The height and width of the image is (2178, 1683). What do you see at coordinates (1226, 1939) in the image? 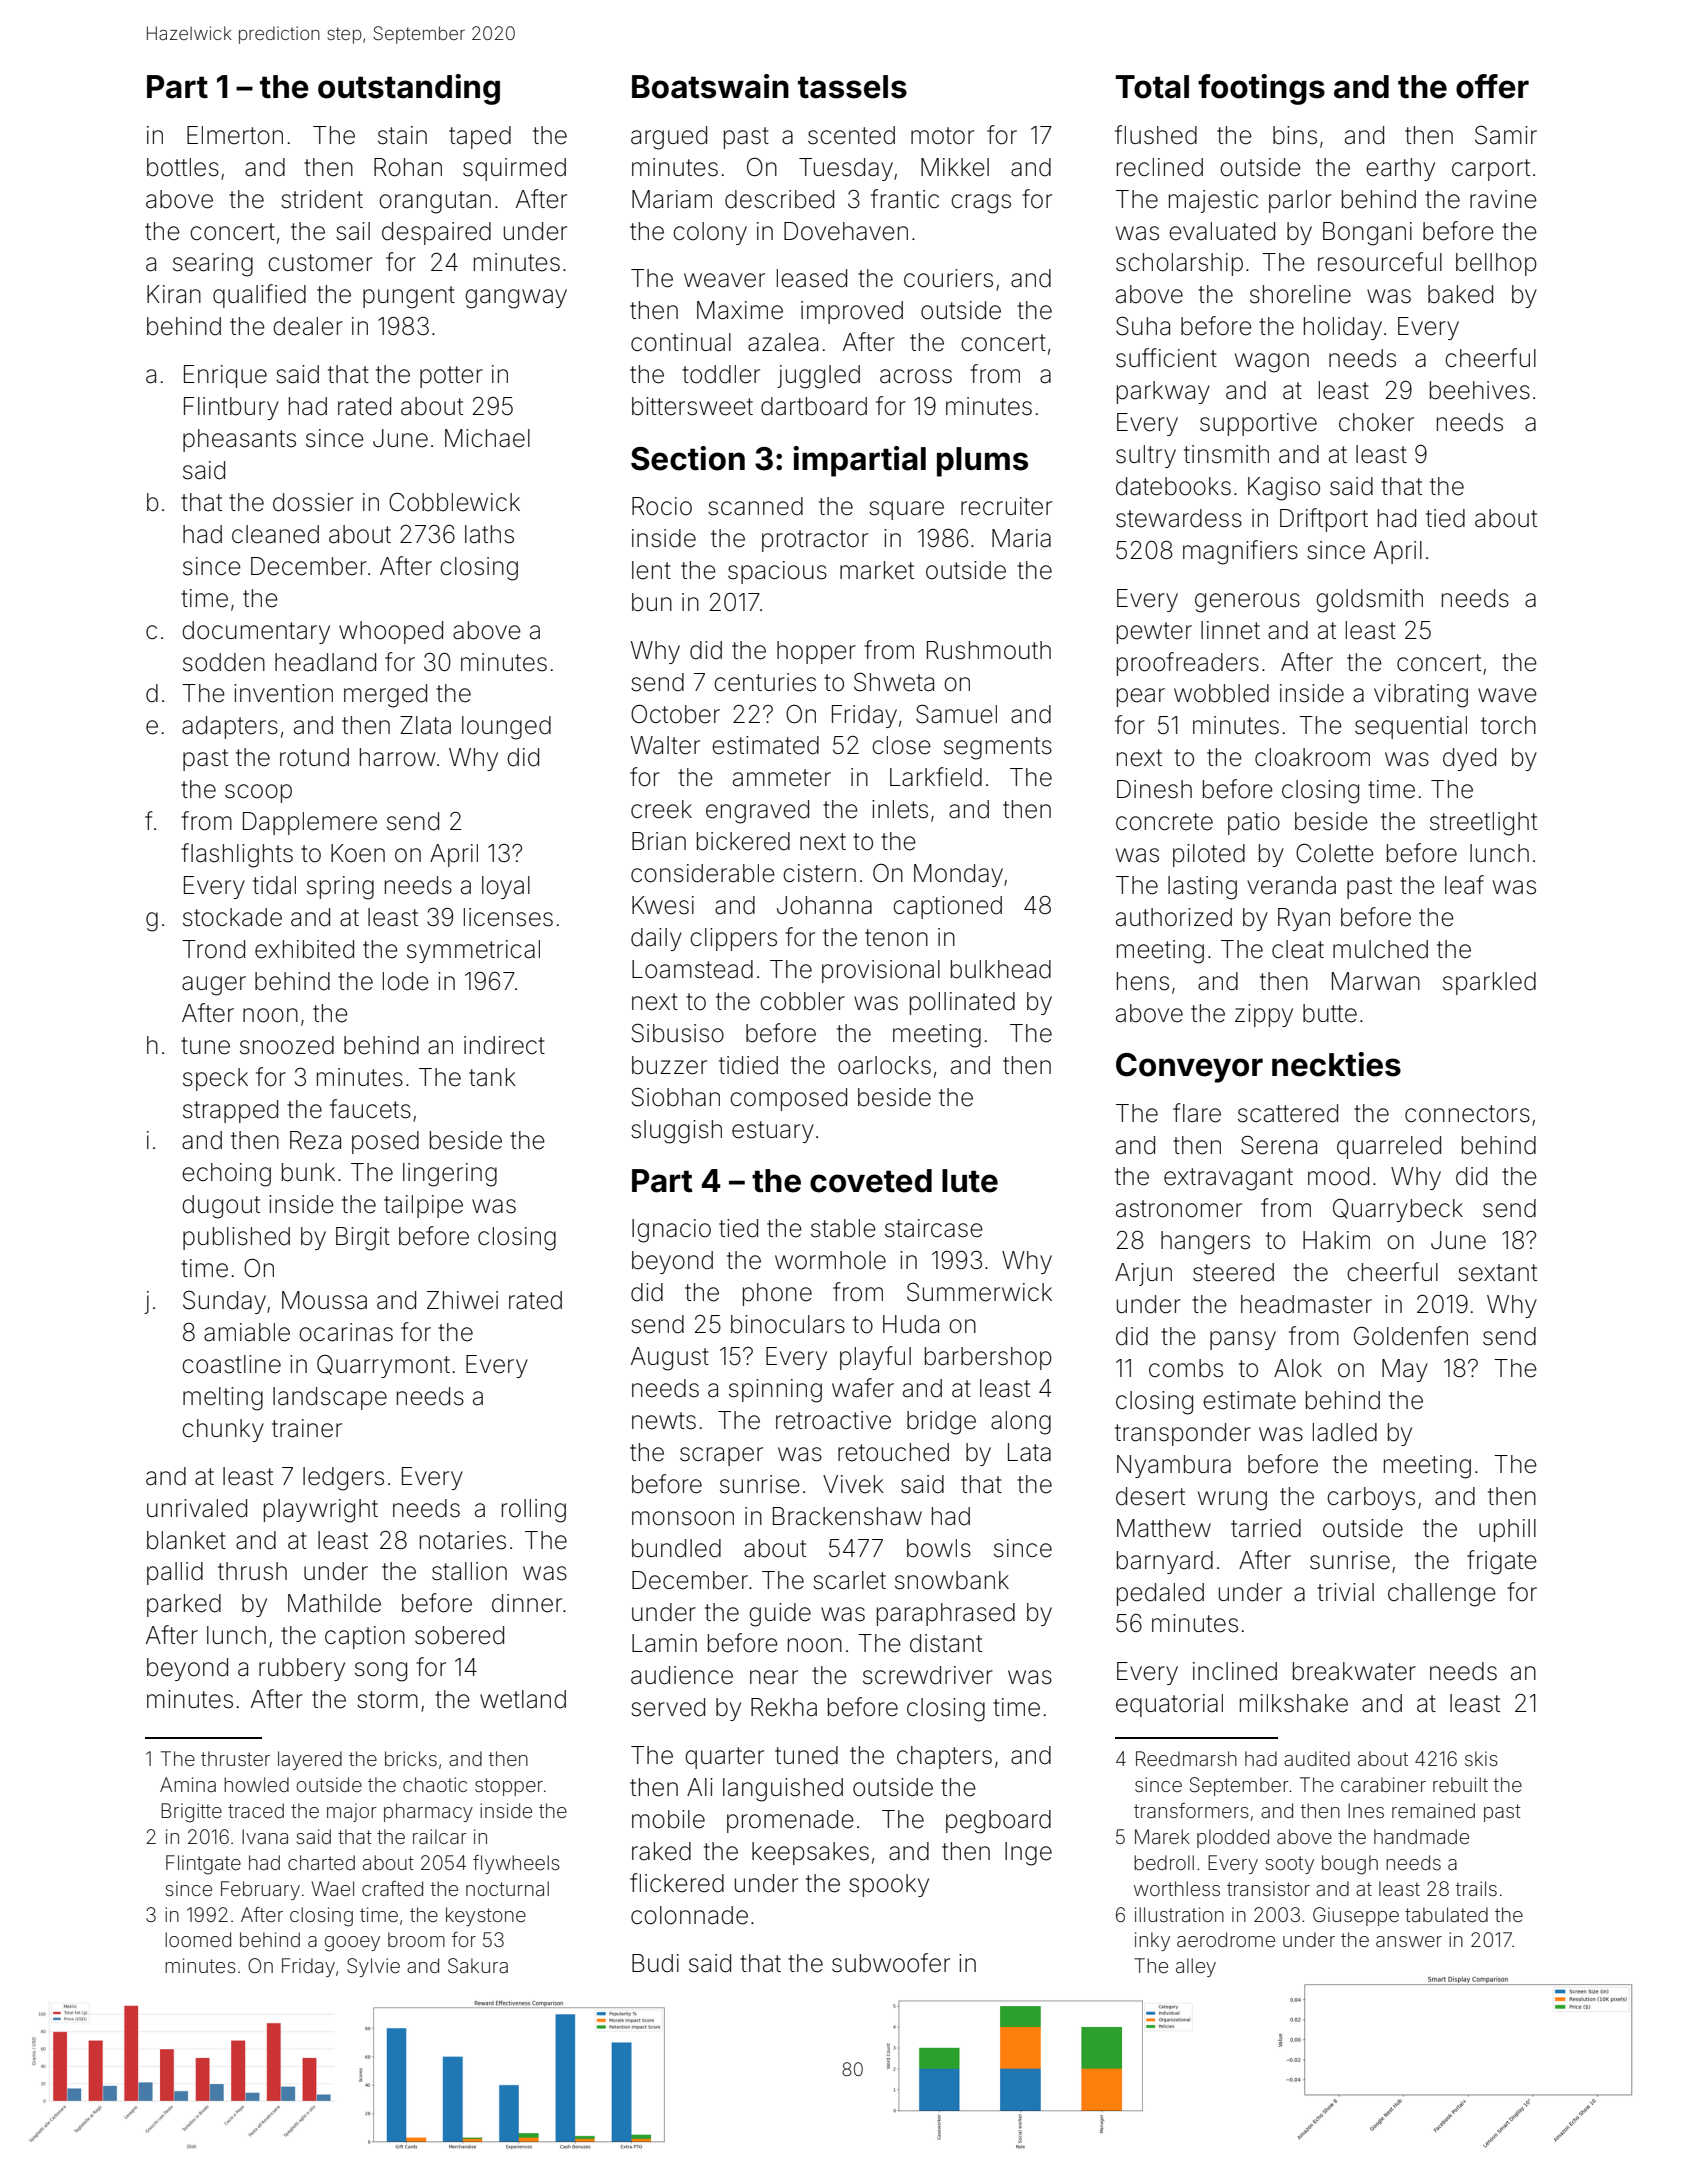
I see `aerodrome` at bounding box center [1226, 1939].
